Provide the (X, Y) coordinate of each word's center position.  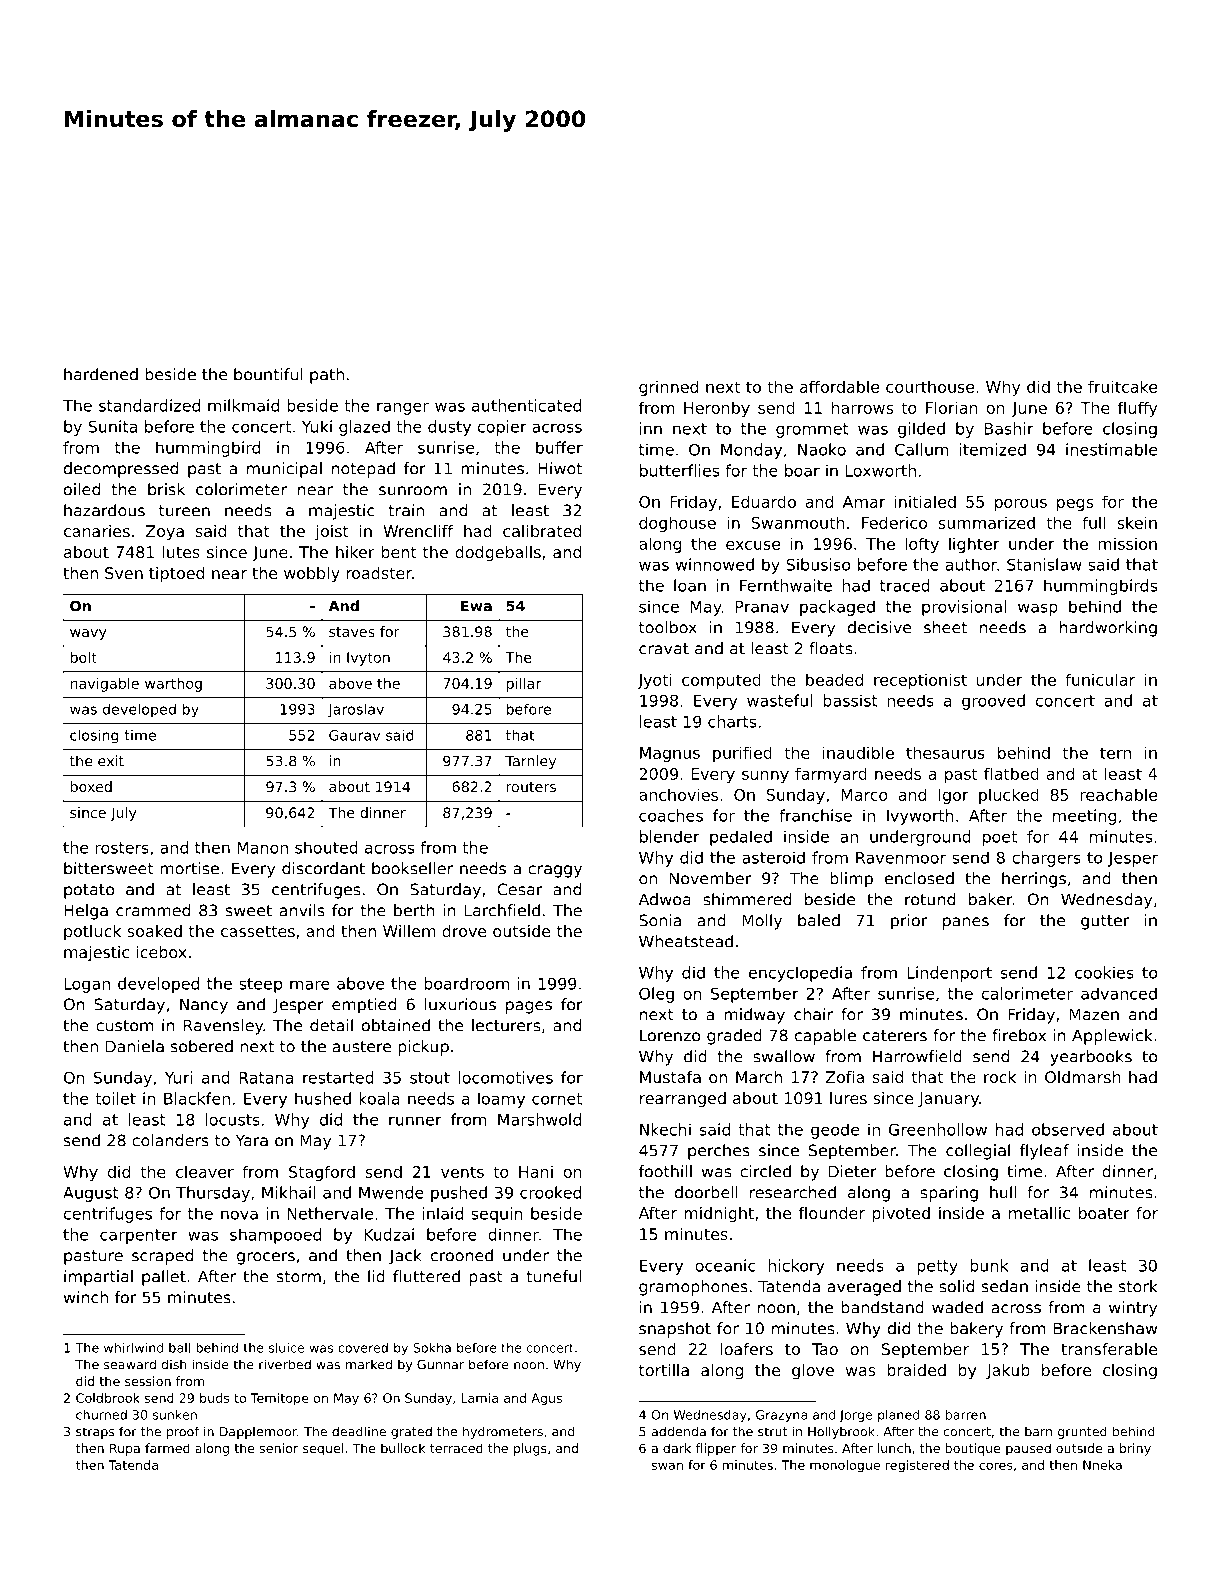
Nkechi (665, 1129)
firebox (1019, 1035)
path (327, 376)
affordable (839, 386)
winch (86, 1297)
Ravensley (223, 1027)
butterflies (679, 470)
